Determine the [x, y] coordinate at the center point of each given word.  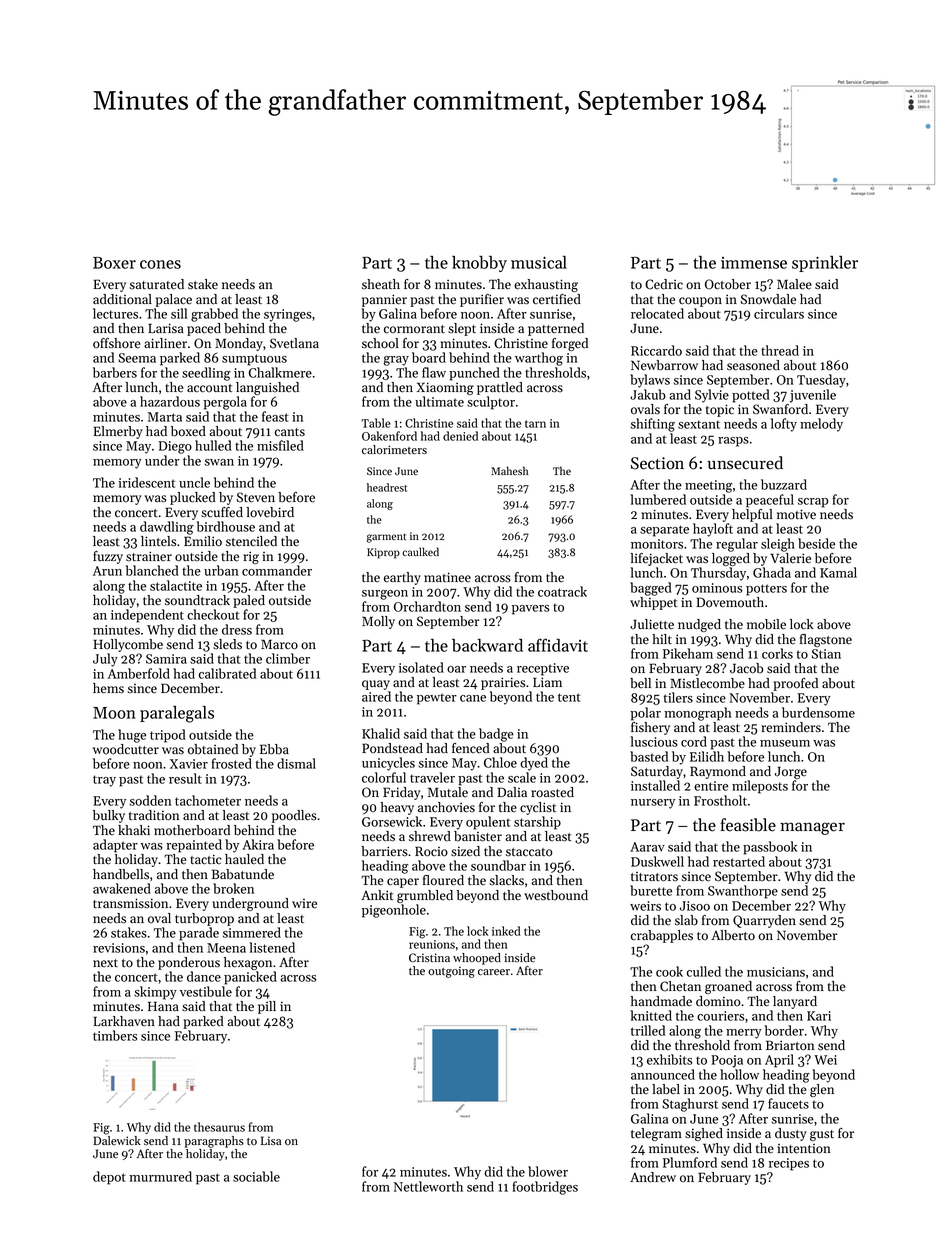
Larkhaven [124, 1021]
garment [386, 538]
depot [109, 1178]
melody [821, 425]
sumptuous [254, 360]
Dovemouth [730, 602]
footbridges [545, 1188]
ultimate [439, 401]
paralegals [177, 714]
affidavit [558, 645]
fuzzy [108, 557]
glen [822, 1090]
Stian [826, 654]
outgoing [451, 972]
